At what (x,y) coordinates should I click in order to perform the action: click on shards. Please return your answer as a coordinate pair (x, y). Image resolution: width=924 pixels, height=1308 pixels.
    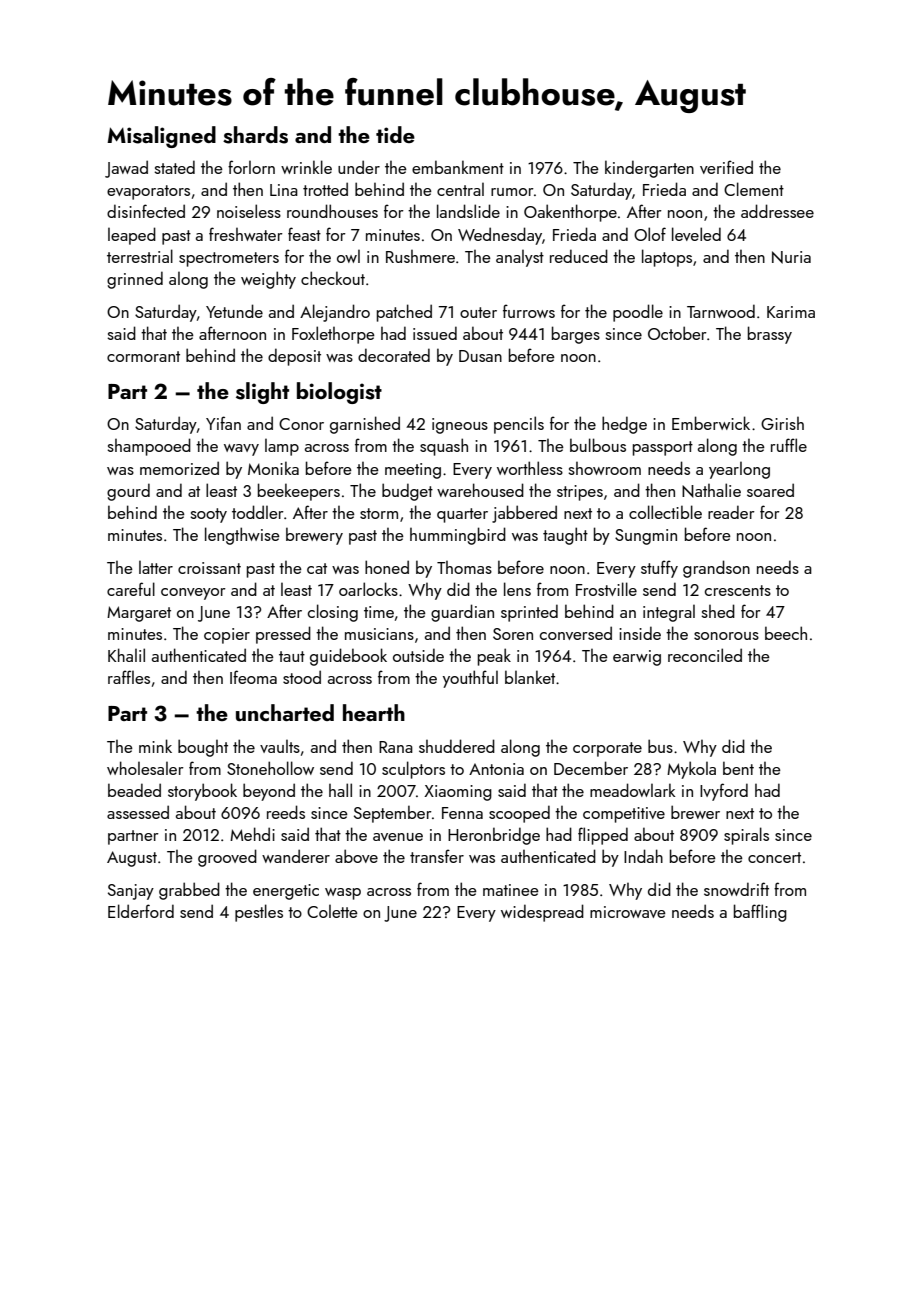
    Looking at the image, I should click on (255, 135).
